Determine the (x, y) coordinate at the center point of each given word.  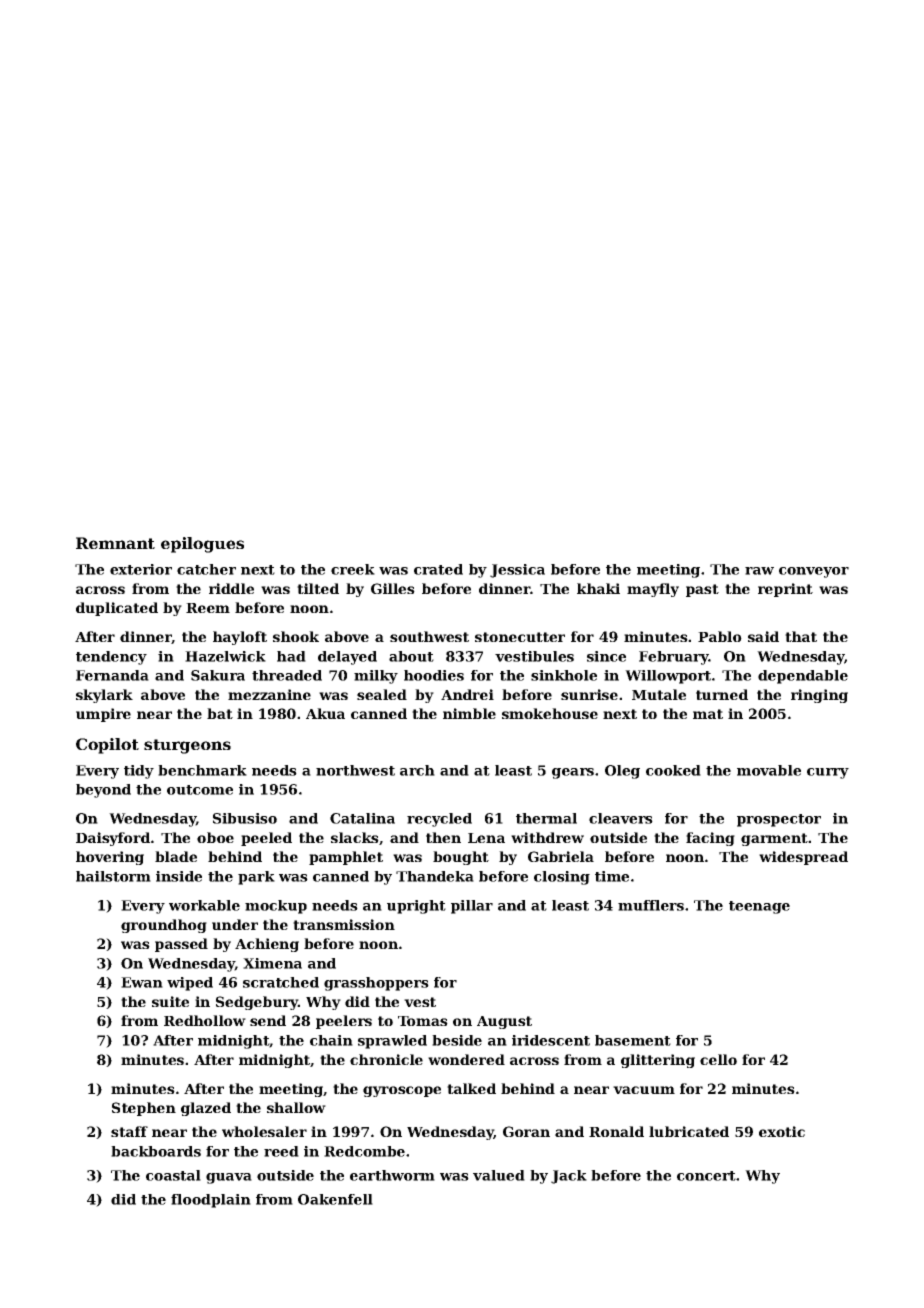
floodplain (211, 1201)
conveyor (814, 572)
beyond (103, 791)
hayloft (240, 638)
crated (438, 569)
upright (416, 907)
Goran (526, 1131)
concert (706, 1176)
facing (710, 839)
